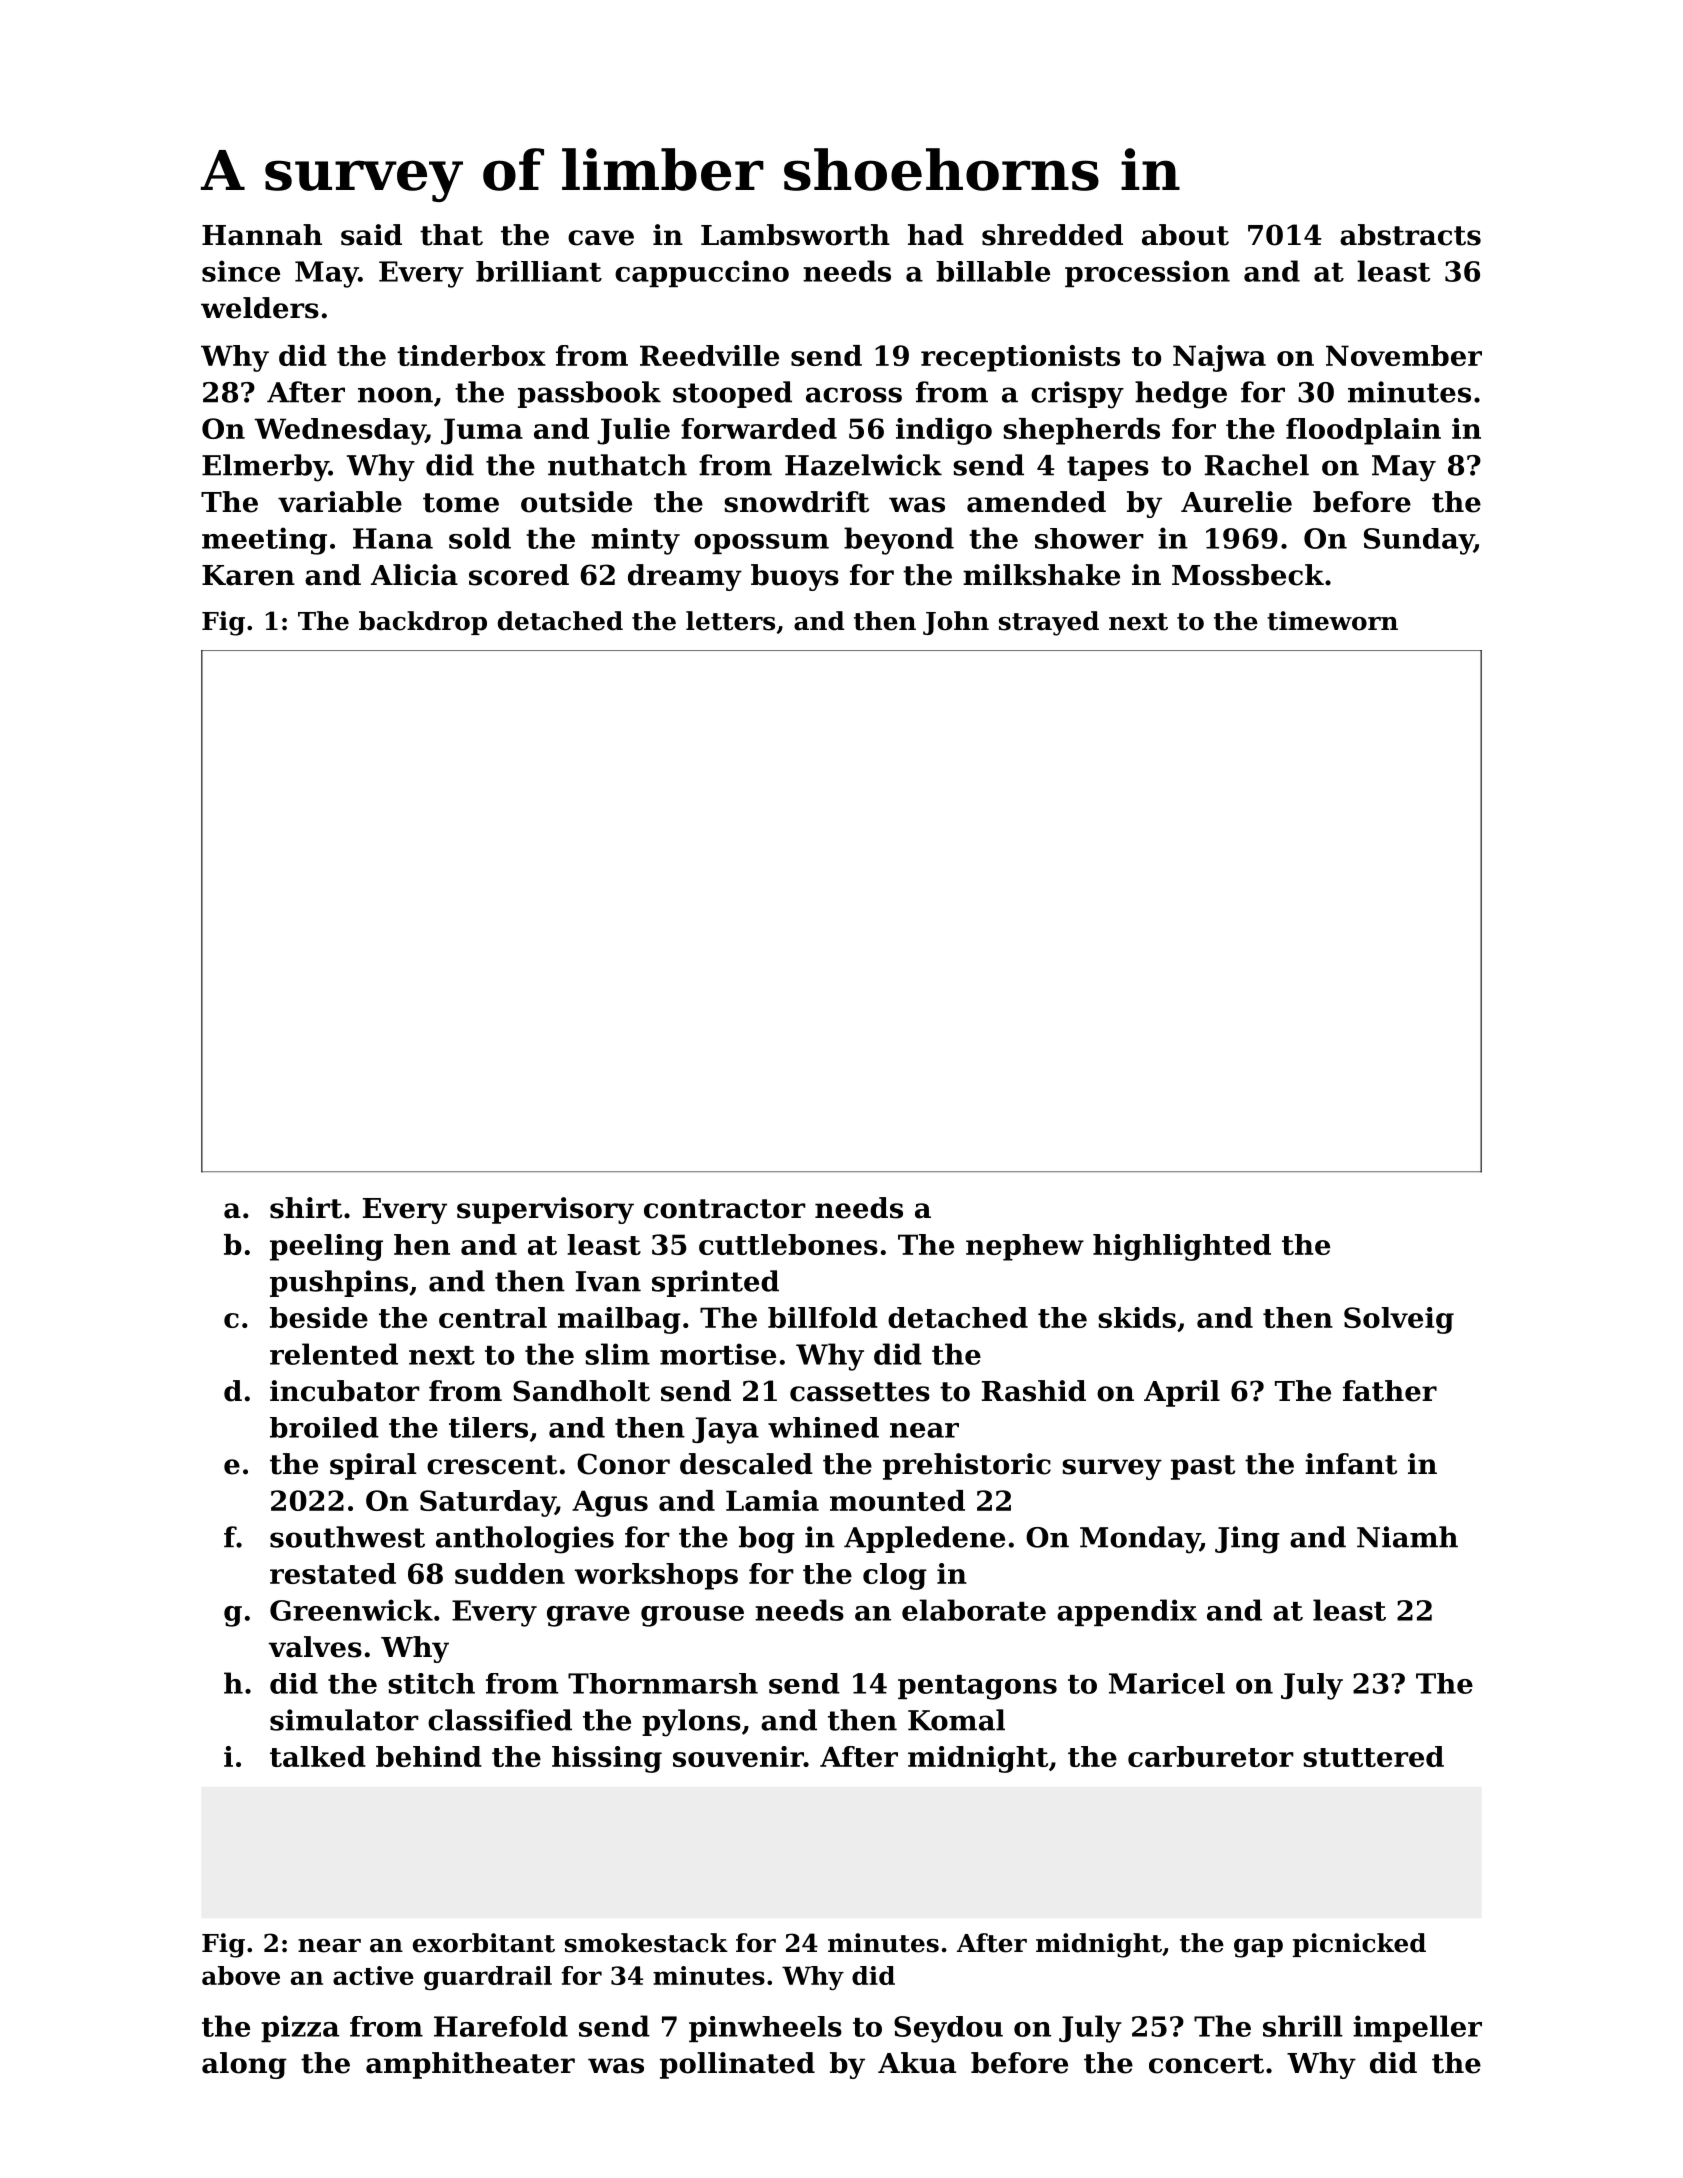 The height and width of the image is (2178, 1683). Describe the element at coordinates (1332, 621) in the image. I see `timeworn` at that location.
